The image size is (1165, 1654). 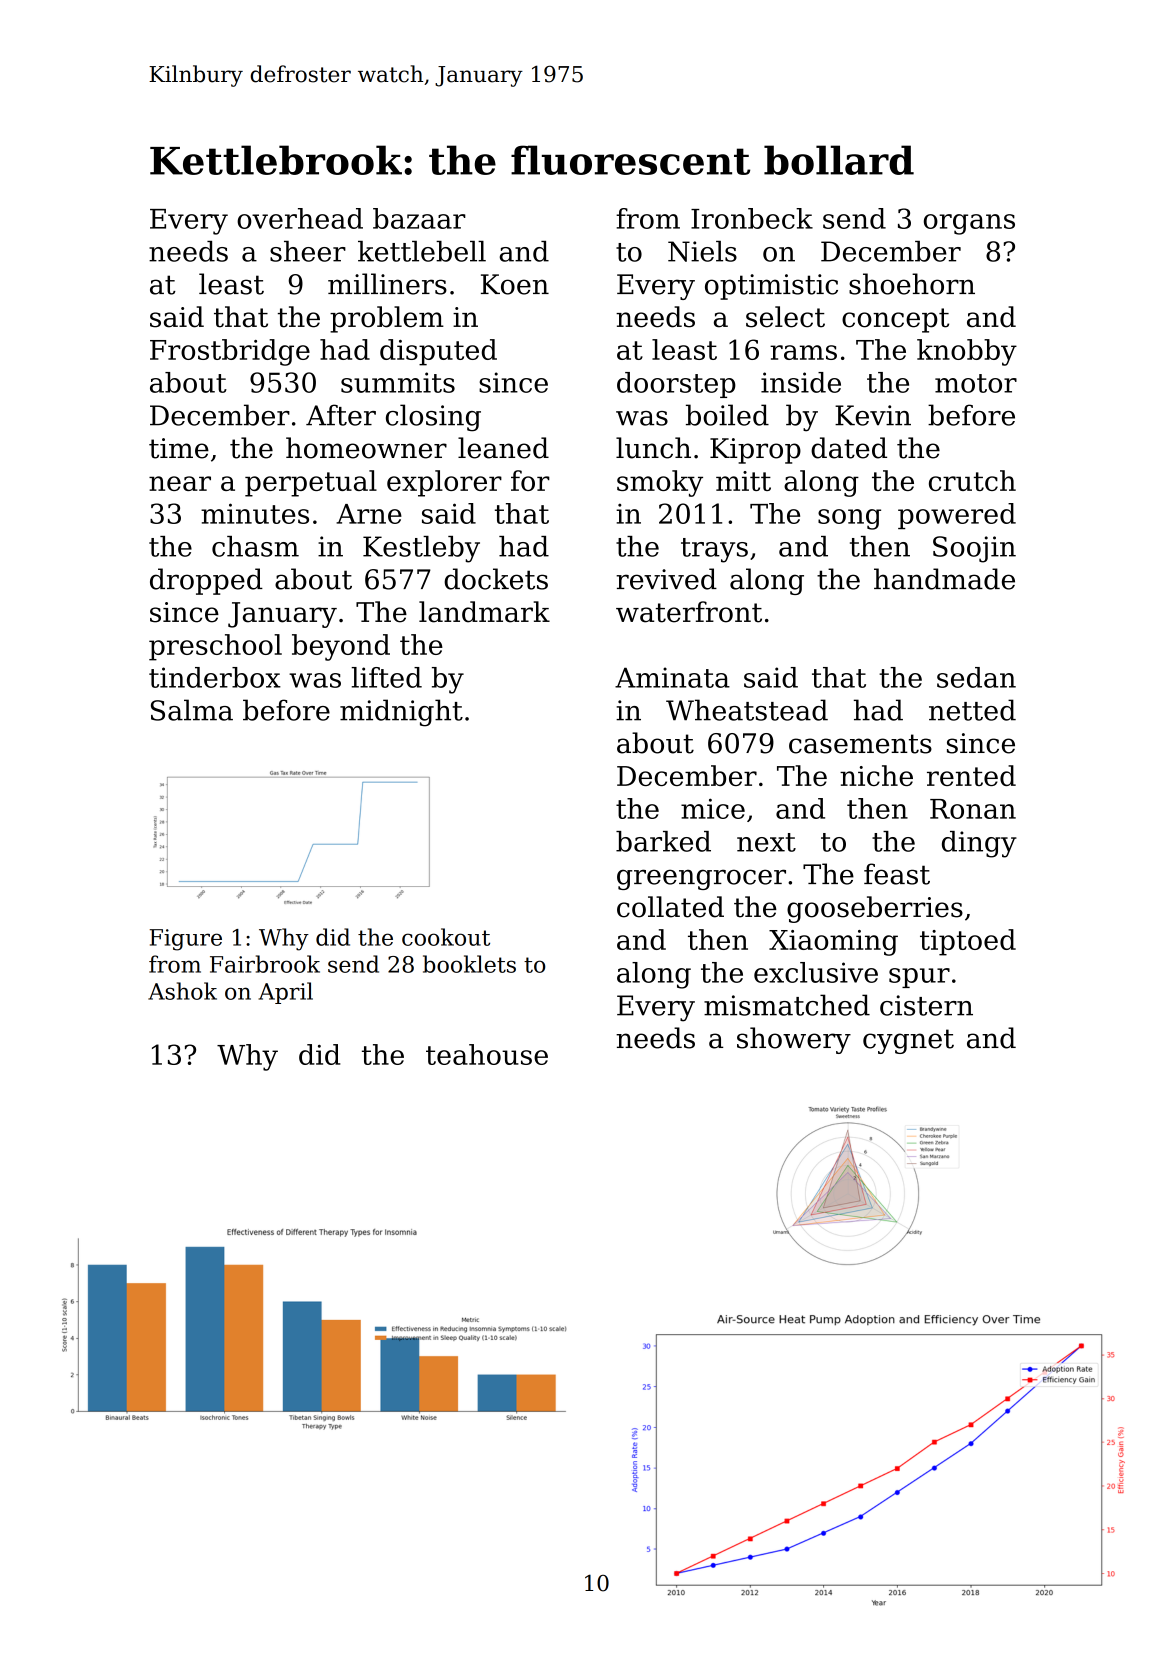 I want to click on Salma, so click(x=192, y=710).
